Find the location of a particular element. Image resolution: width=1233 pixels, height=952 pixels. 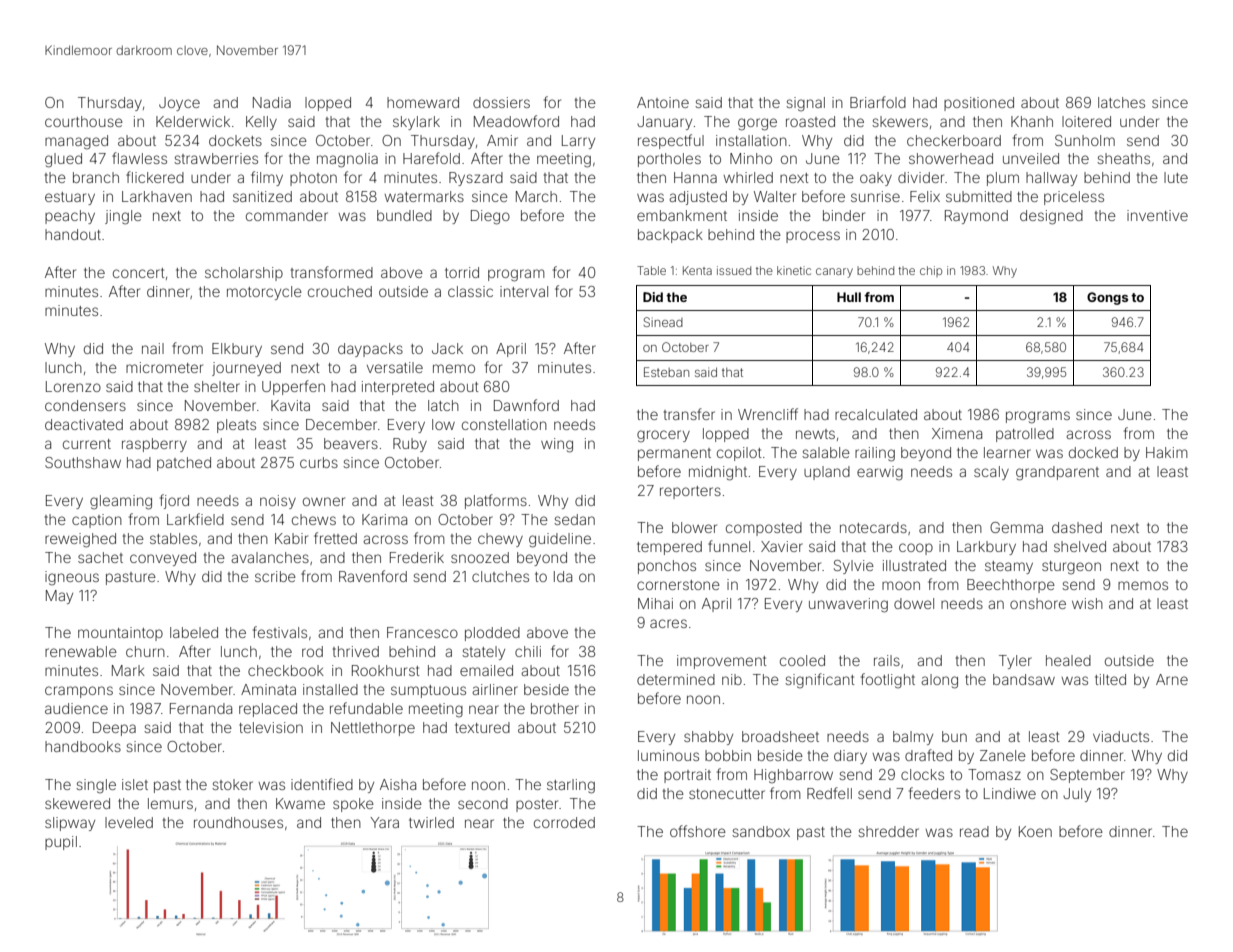

copilot is located at coordinates (739, 454).
